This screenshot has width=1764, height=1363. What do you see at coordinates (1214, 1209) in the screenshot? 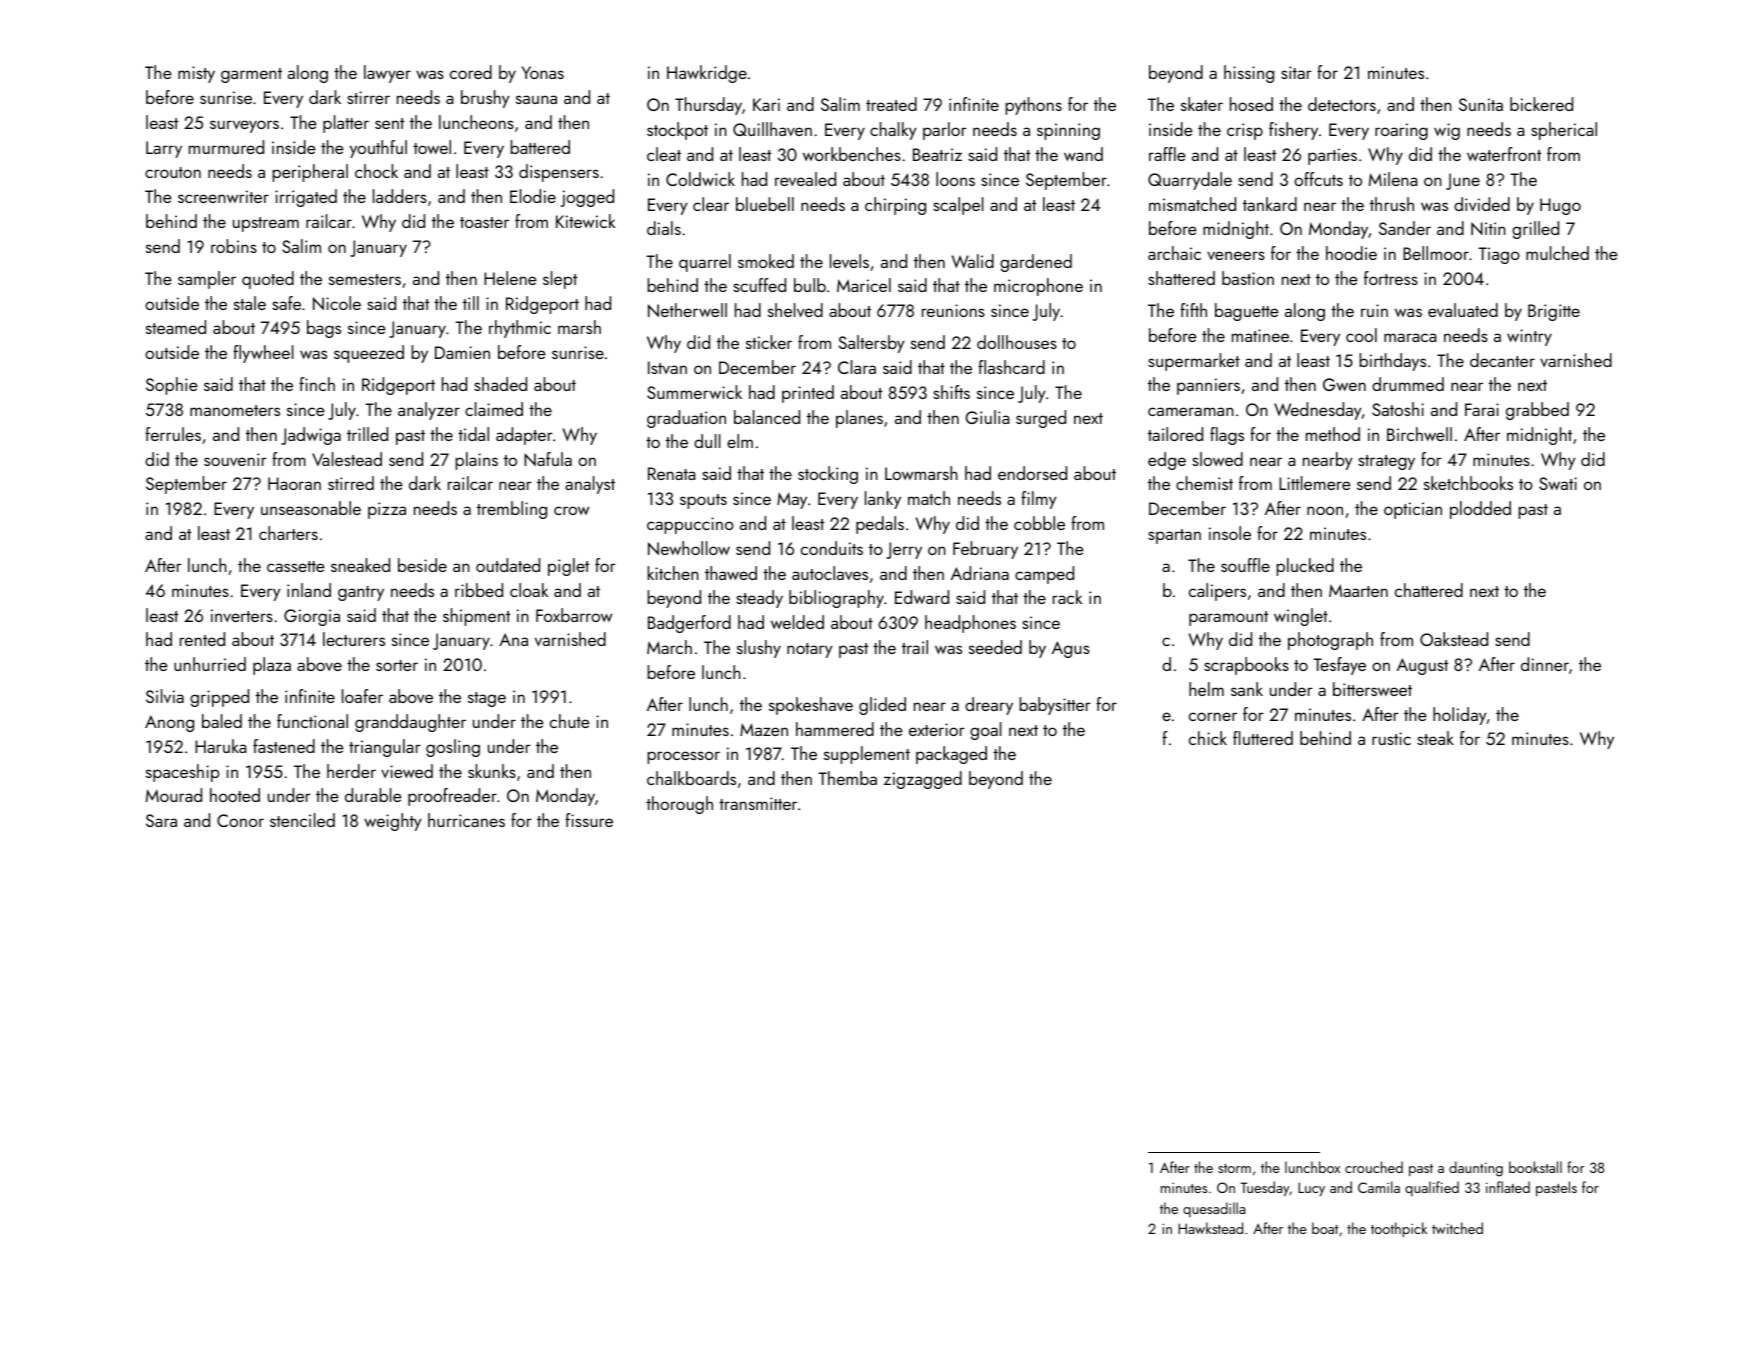
I see `quesadilla` at bounding box center [1214, 1209].
